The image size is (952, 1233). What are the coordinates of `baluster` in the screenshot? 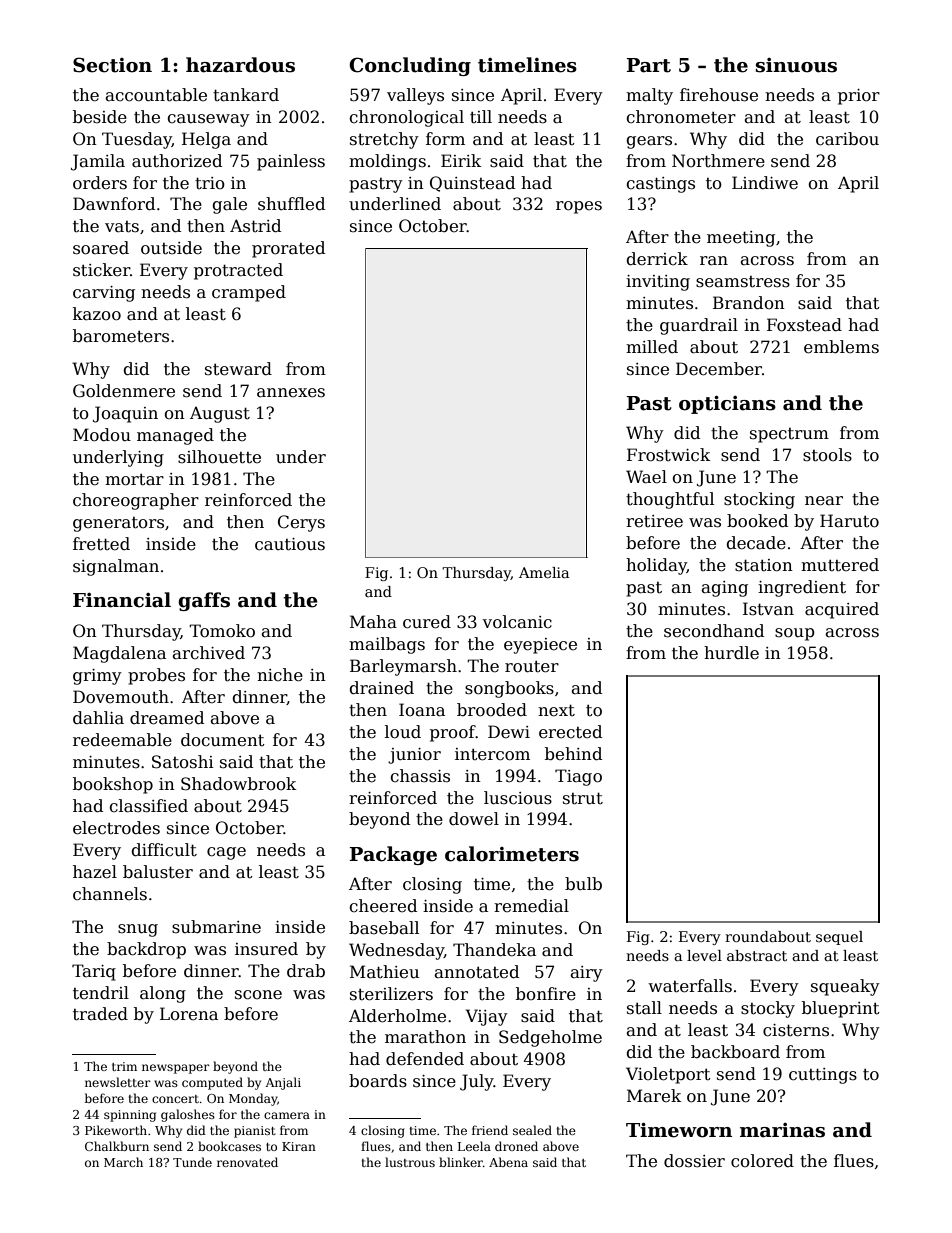 It's located at (158, 872).
